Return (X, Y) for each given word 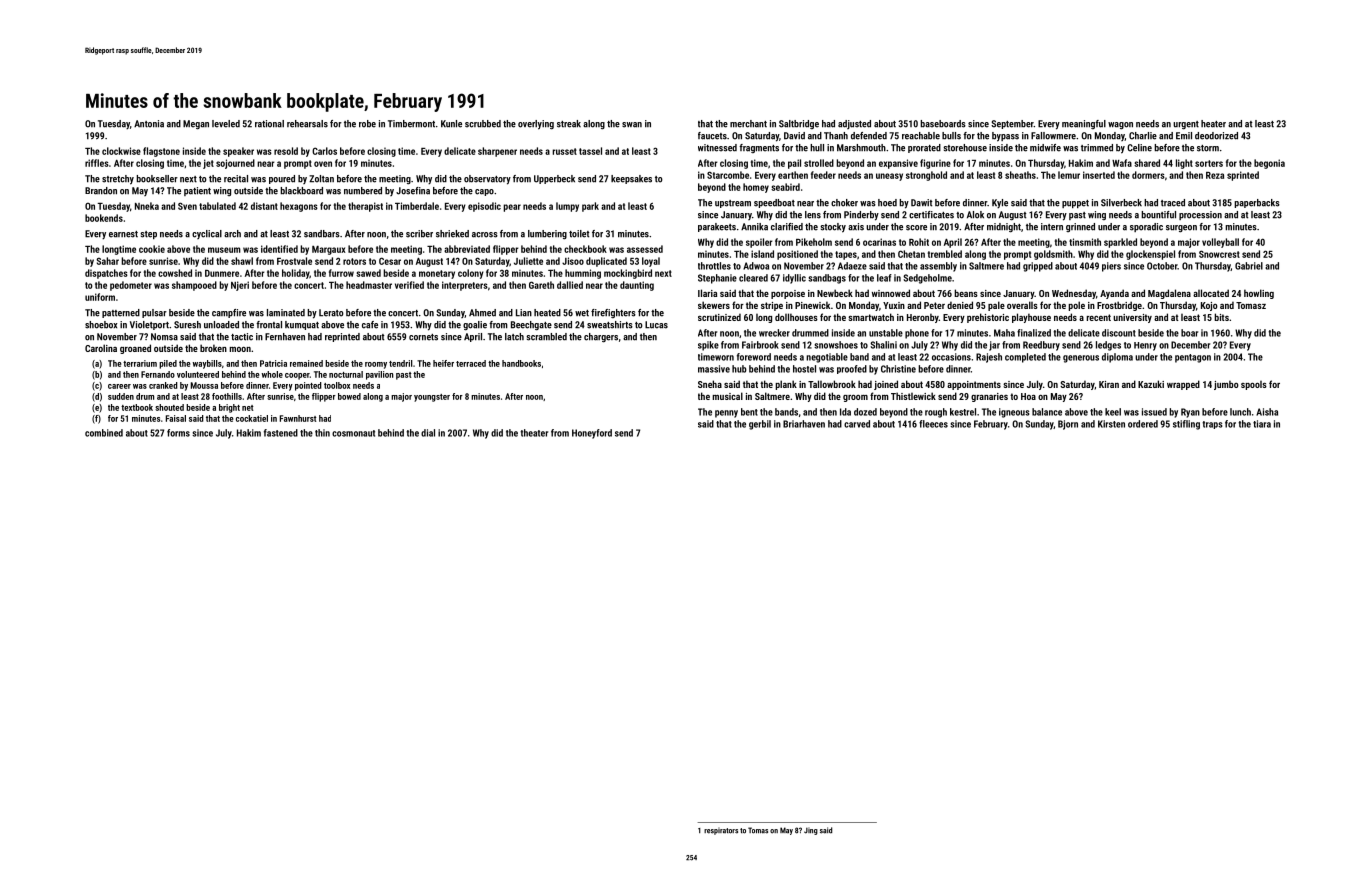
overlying (536, 125)
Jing (811, 831)
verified (409, 285)
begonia (1269, 164)
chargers (601, 338)
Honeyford (592, 434)
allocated (1211, 293)
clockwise (121, 151)
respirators (721, 831)
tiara (1262, 424)
